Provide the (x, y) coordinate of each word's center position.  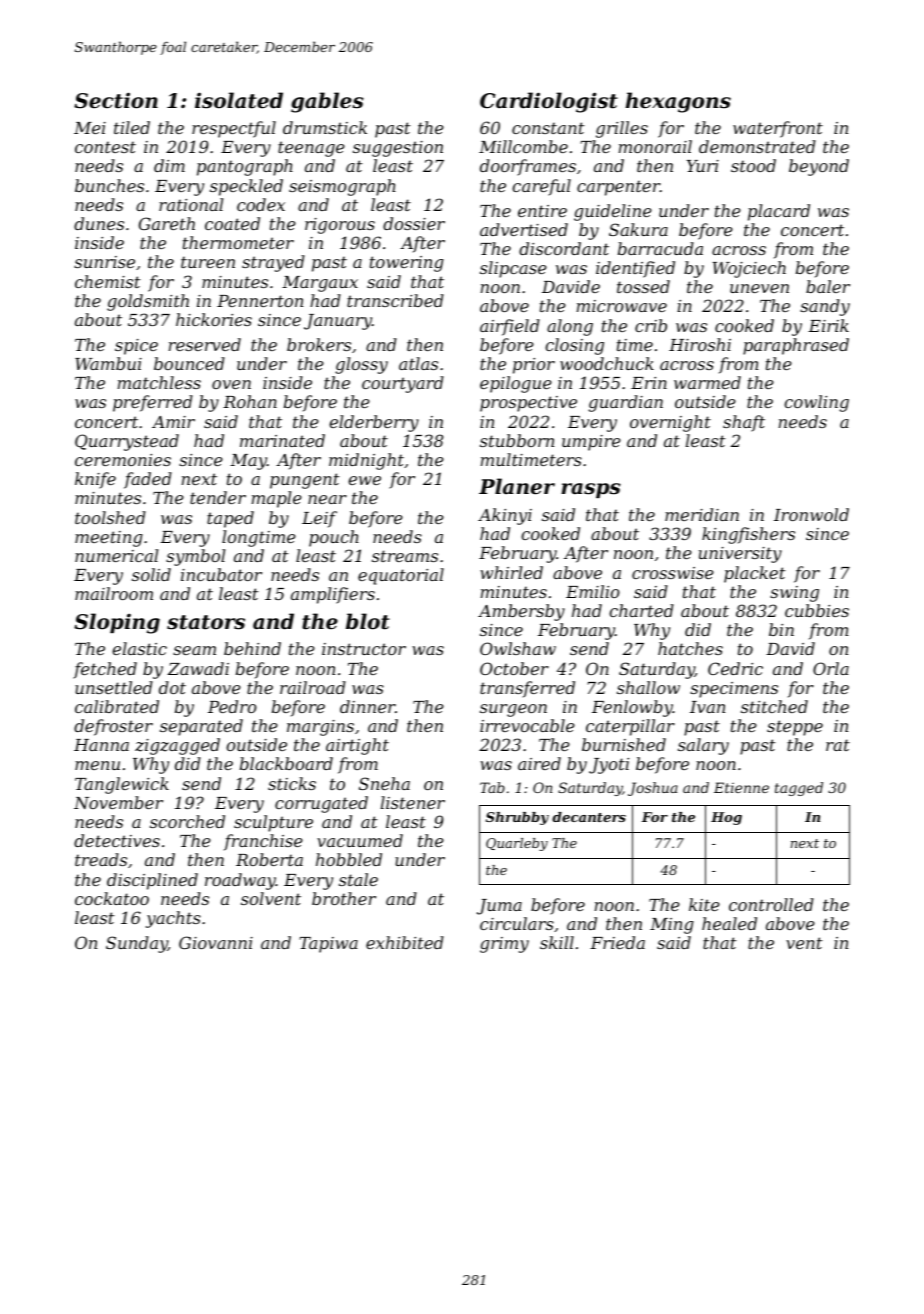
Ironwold (811, 514)
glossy (361, 365)
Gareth (167, 223)
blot (368, 621)
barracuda (660, 248)
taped (230, 519)
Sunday (137, 944)
